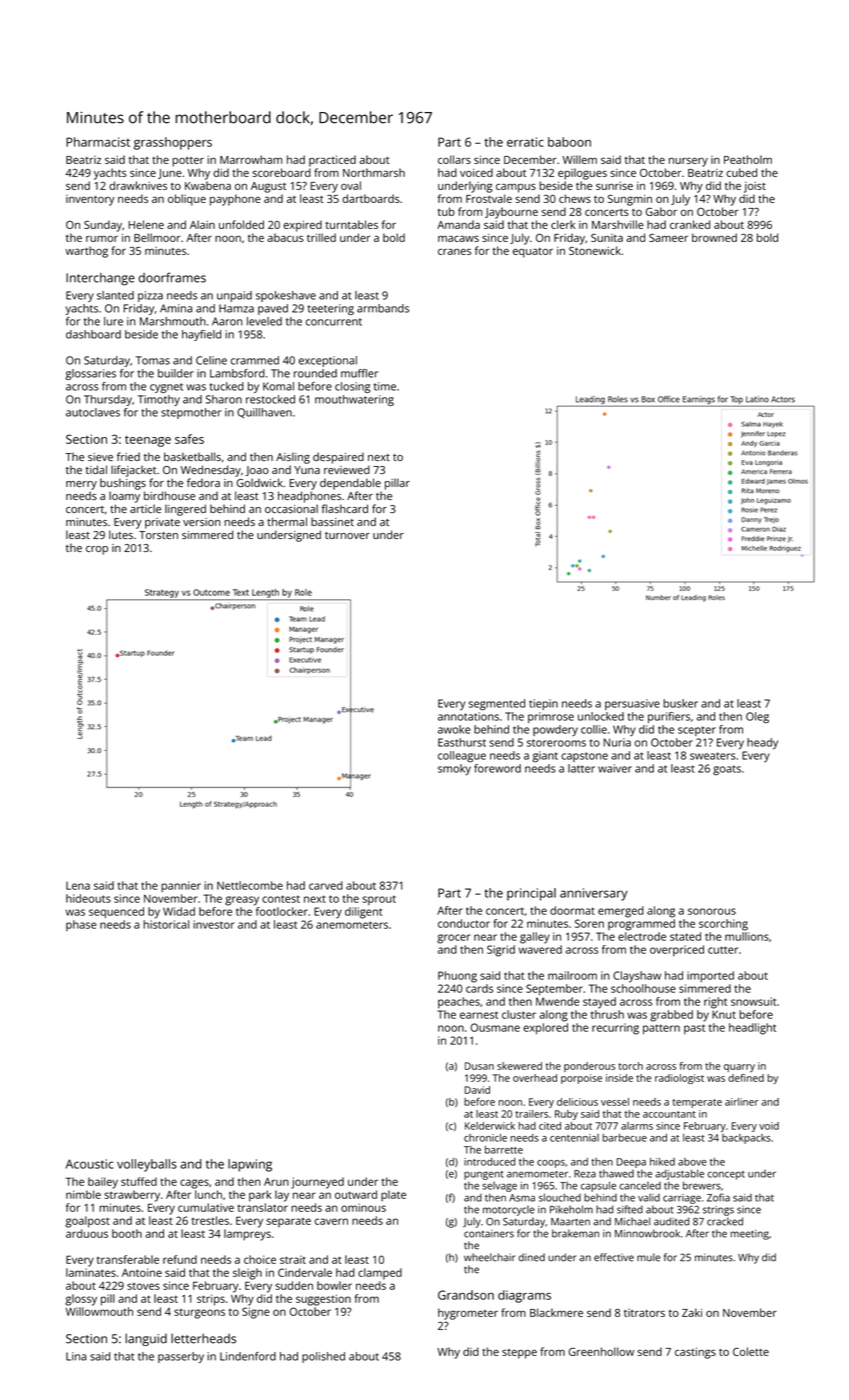  I want to click on Pharmacist, so click(98, 142).
